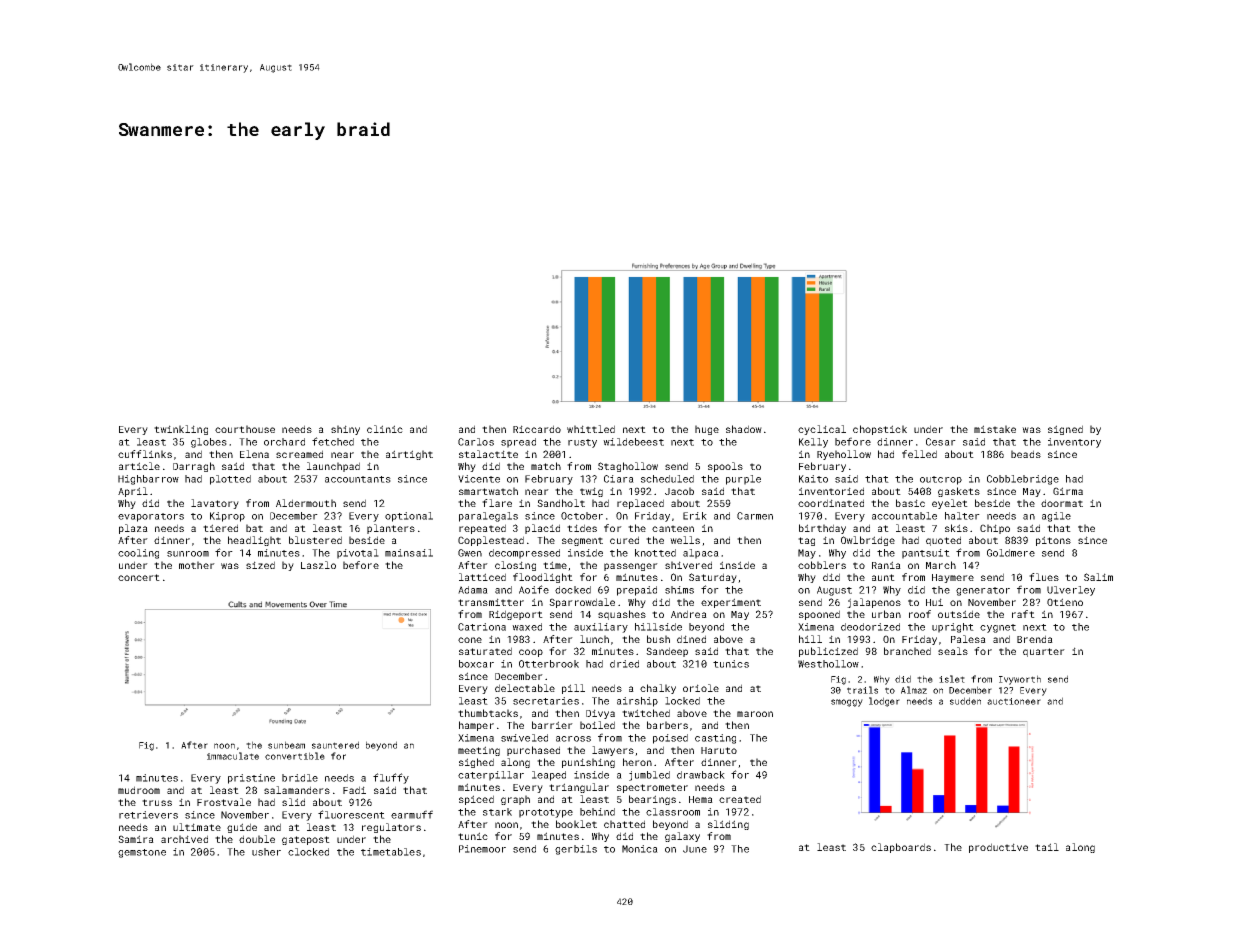  I want to click on Goldmere, so click(1011, 553).
